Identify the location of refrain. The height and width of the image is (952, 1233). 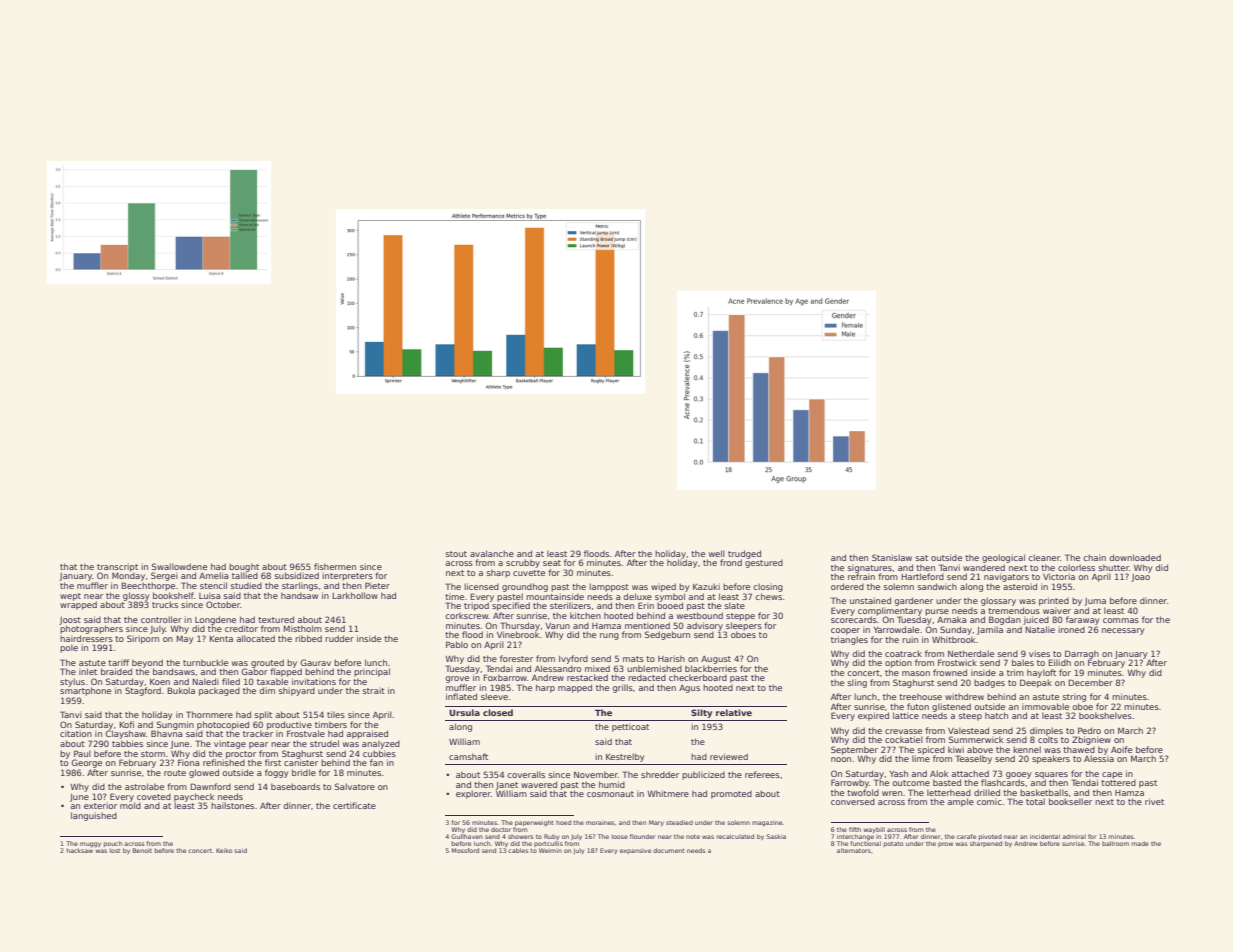
(861, 576).
